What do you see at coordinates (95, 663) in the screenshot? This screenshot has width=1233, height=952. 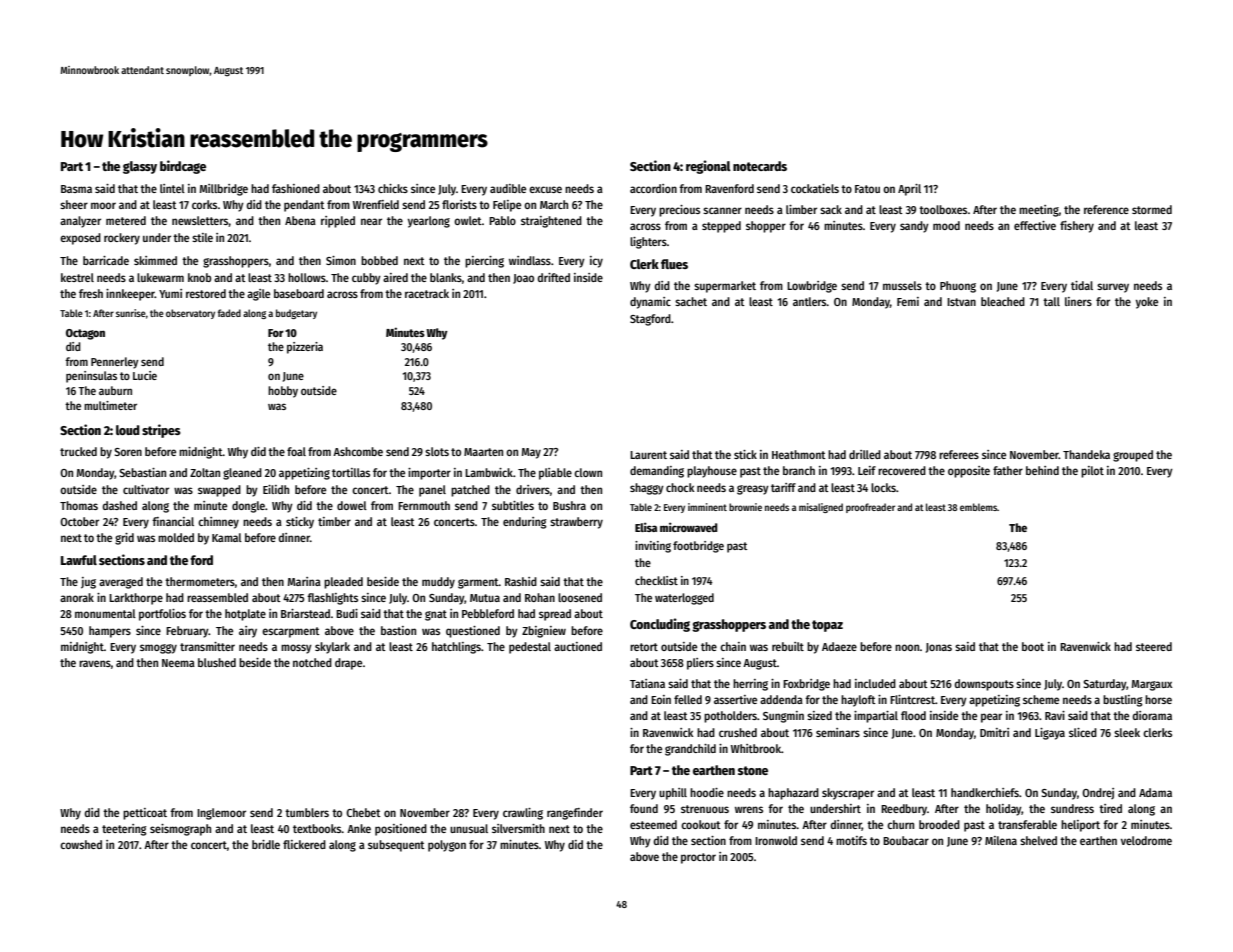 I see `ravens` at bounding box center [95, 663].
